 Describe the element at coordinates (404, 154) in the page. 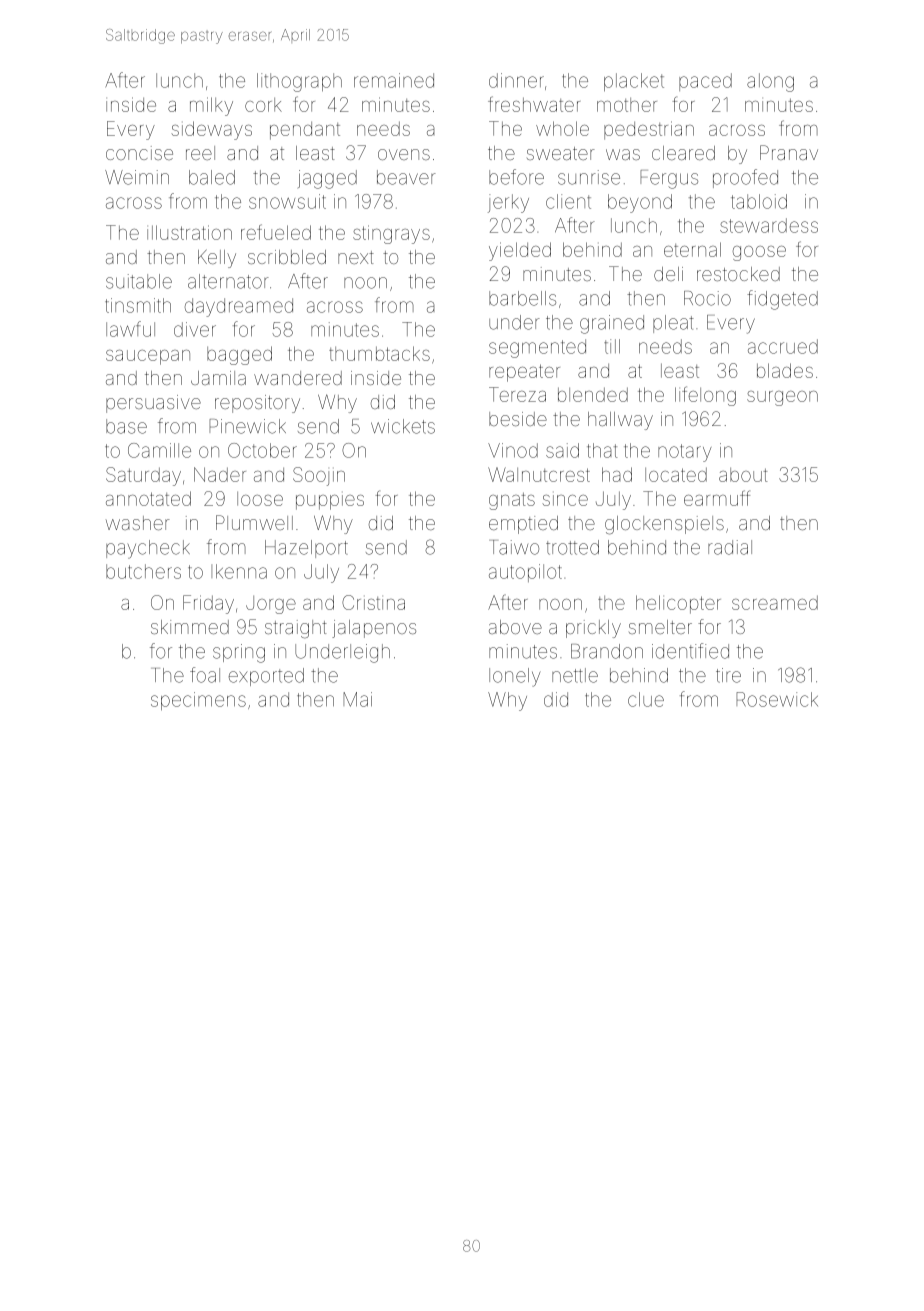

I see `ovens` at that location.
